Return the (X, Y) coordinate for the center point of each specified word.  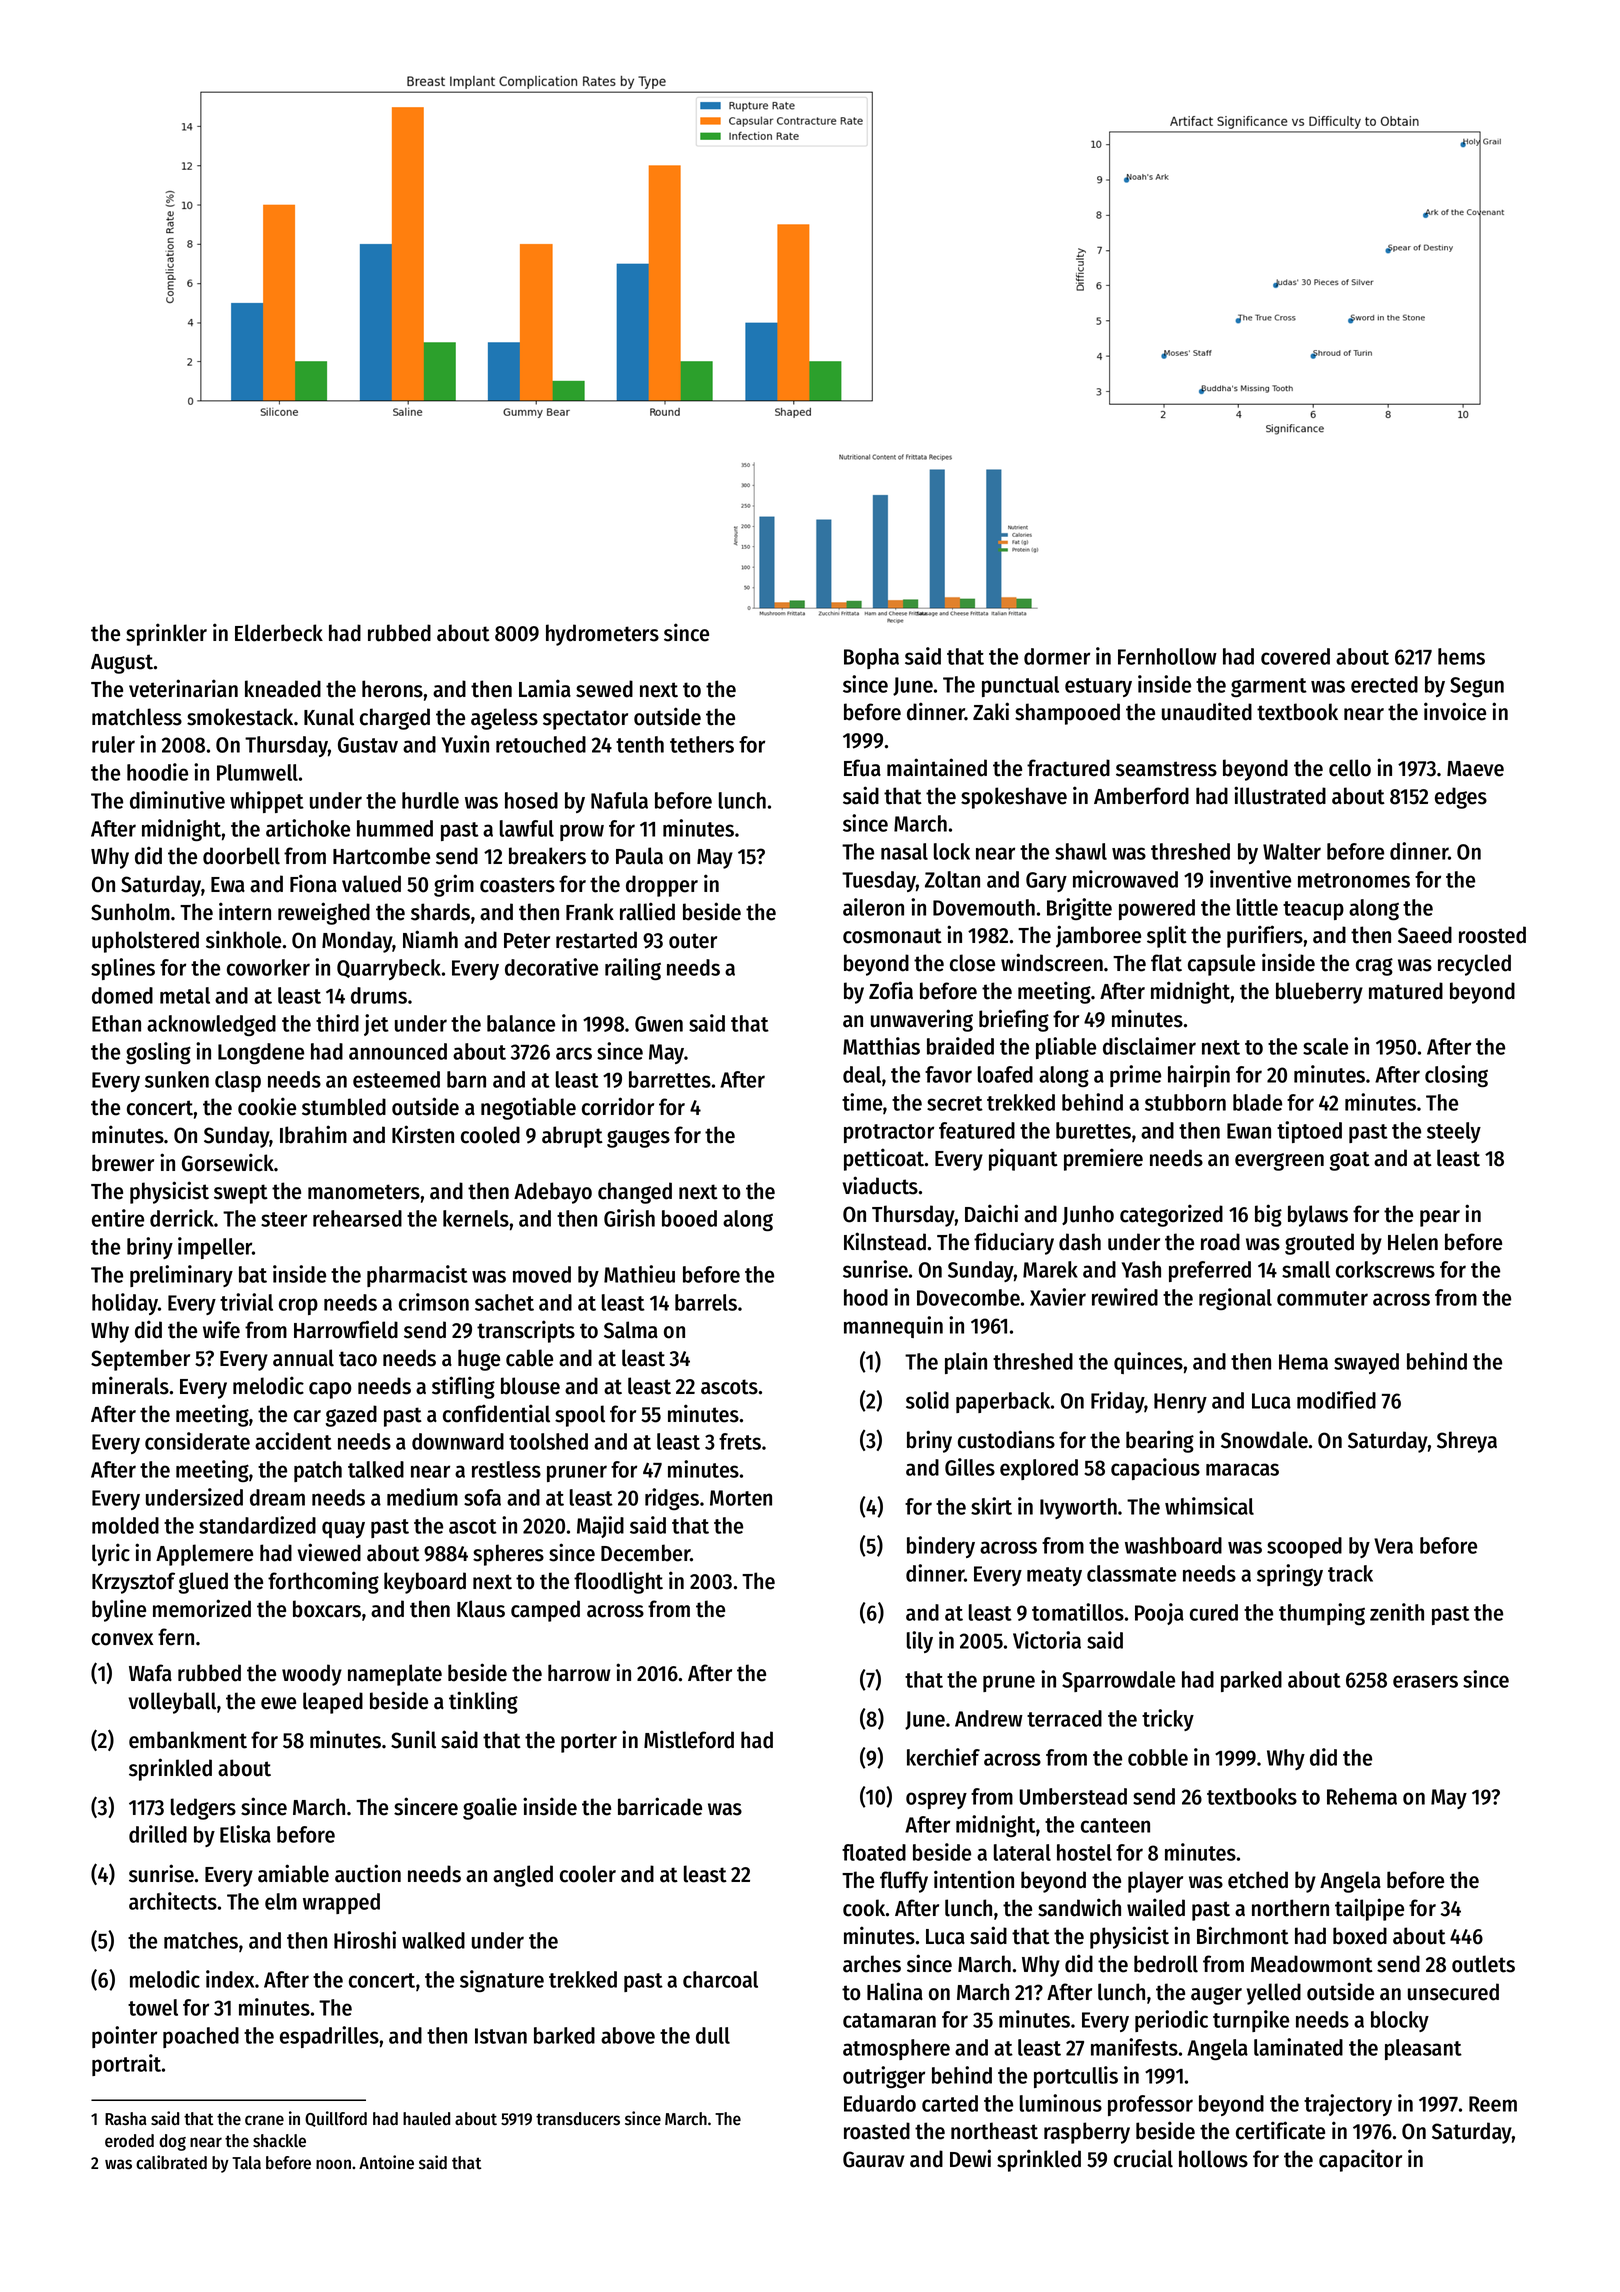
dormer (1057, 656)
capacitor (1360, 2160)
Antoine (386, 2162)
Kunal (329, 717)
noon (333, 2164)
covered (1295, 656)
